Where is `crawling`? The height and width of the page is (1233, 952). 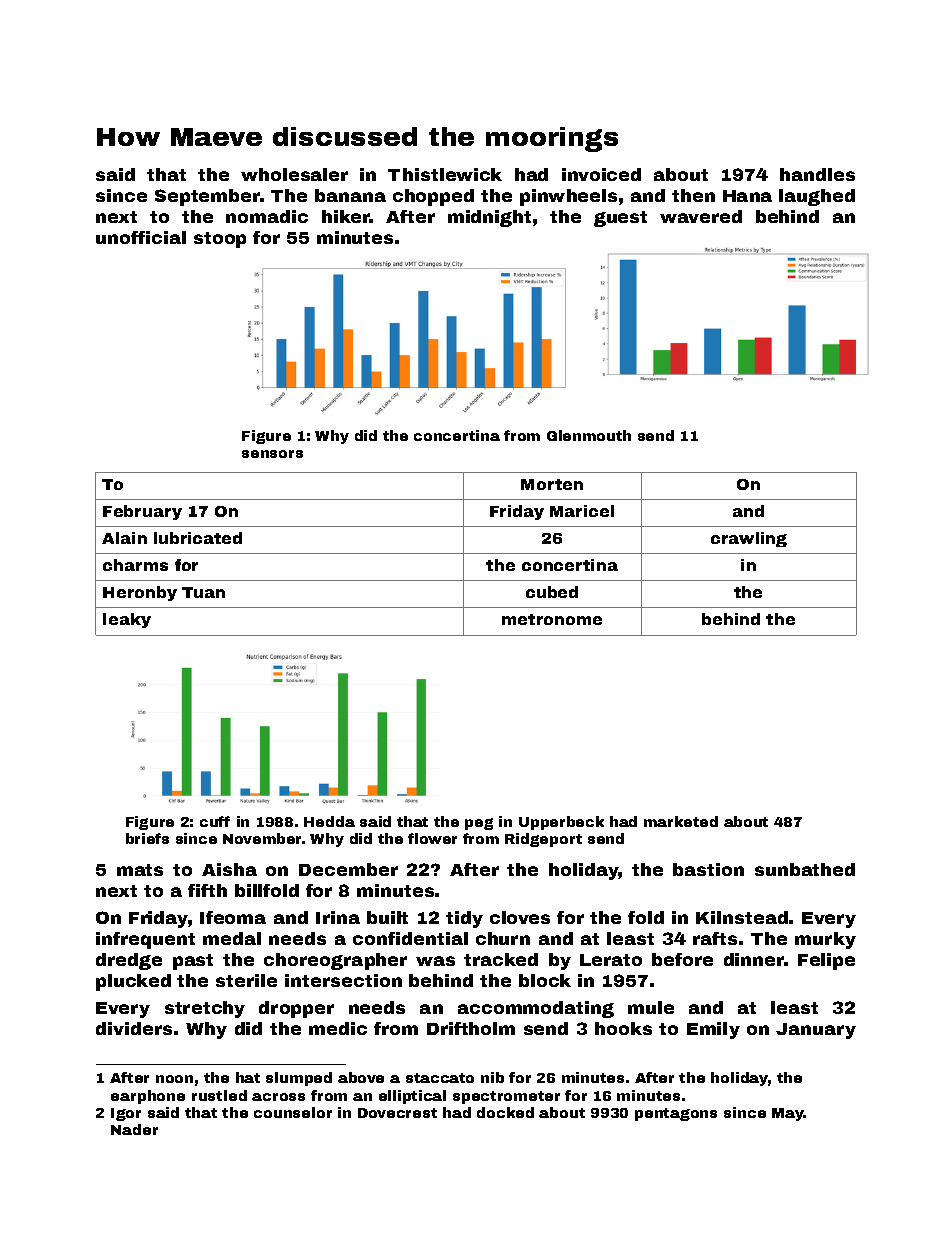 crawling is located at coordinates (749, 539).
